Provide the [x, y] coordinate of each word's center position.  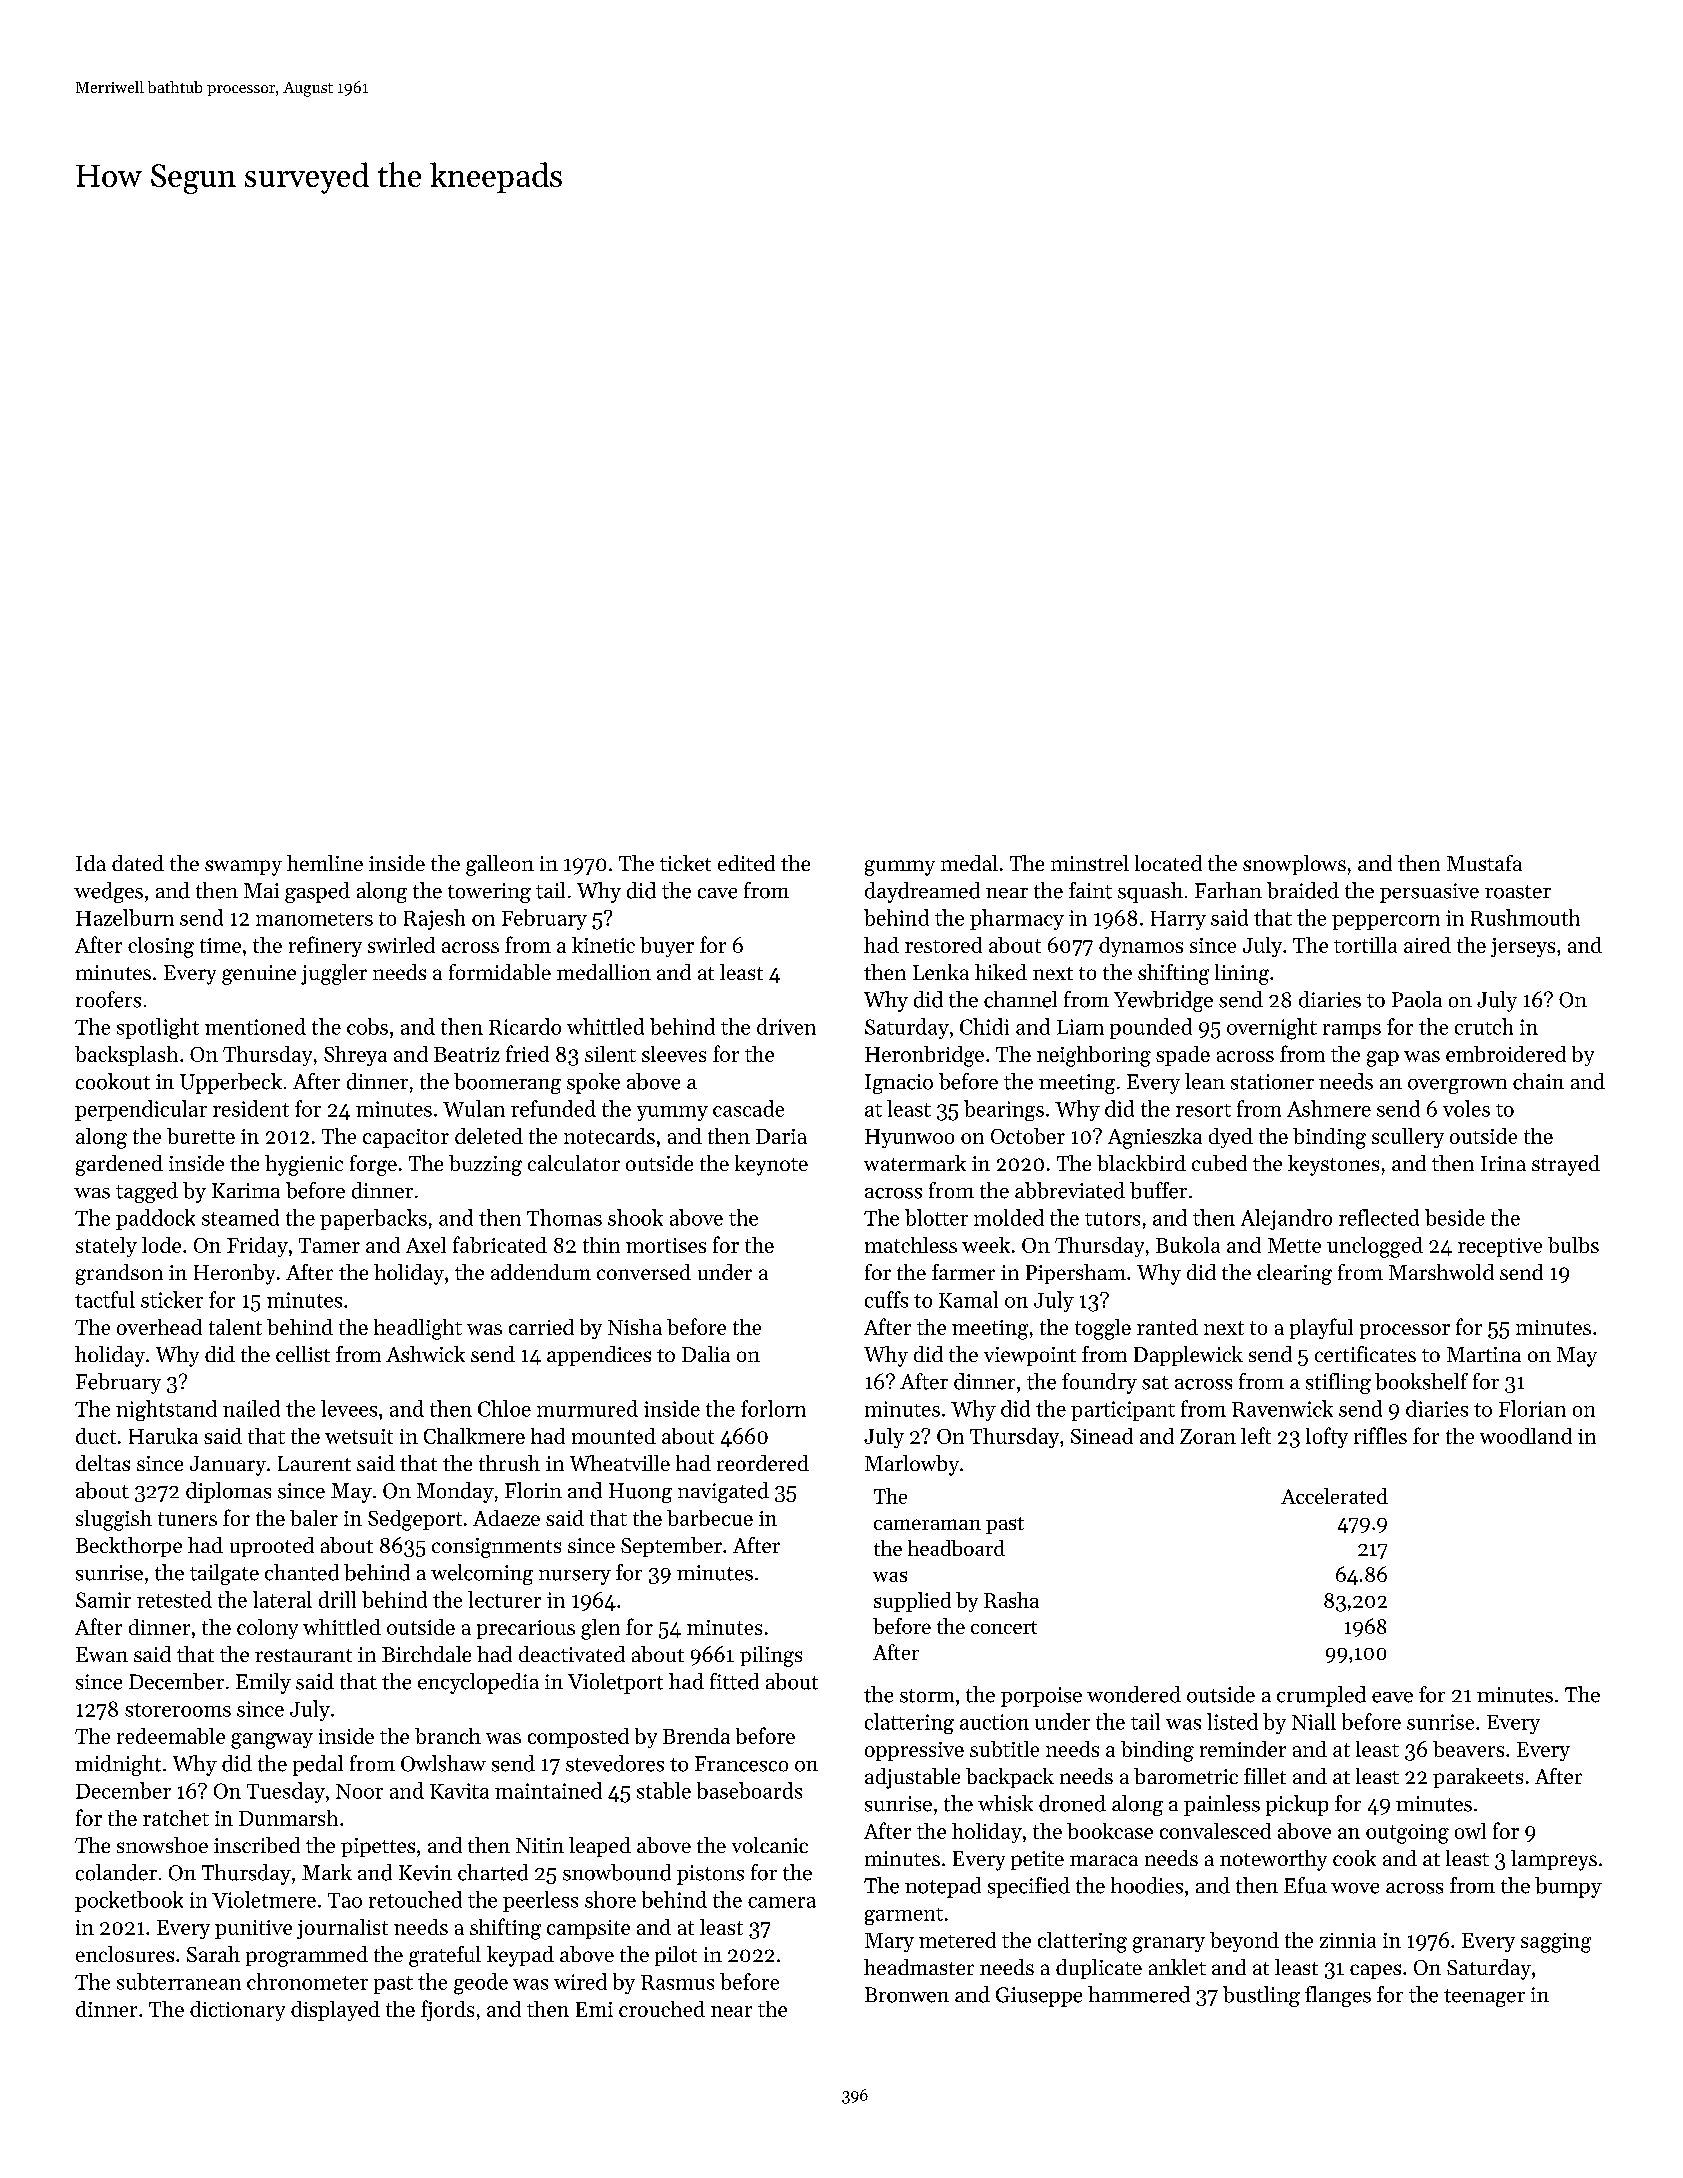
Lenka [941, 972]
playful [1321, 1328]
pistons [710, 1875]
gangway [272, 1741]
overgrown [1457, 1086]
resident [251, 1108]
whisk [1005, 1803]
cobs [367, 1026]
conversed [644, 1272]
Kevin [425, 1873]
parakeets [1478, 1778]
